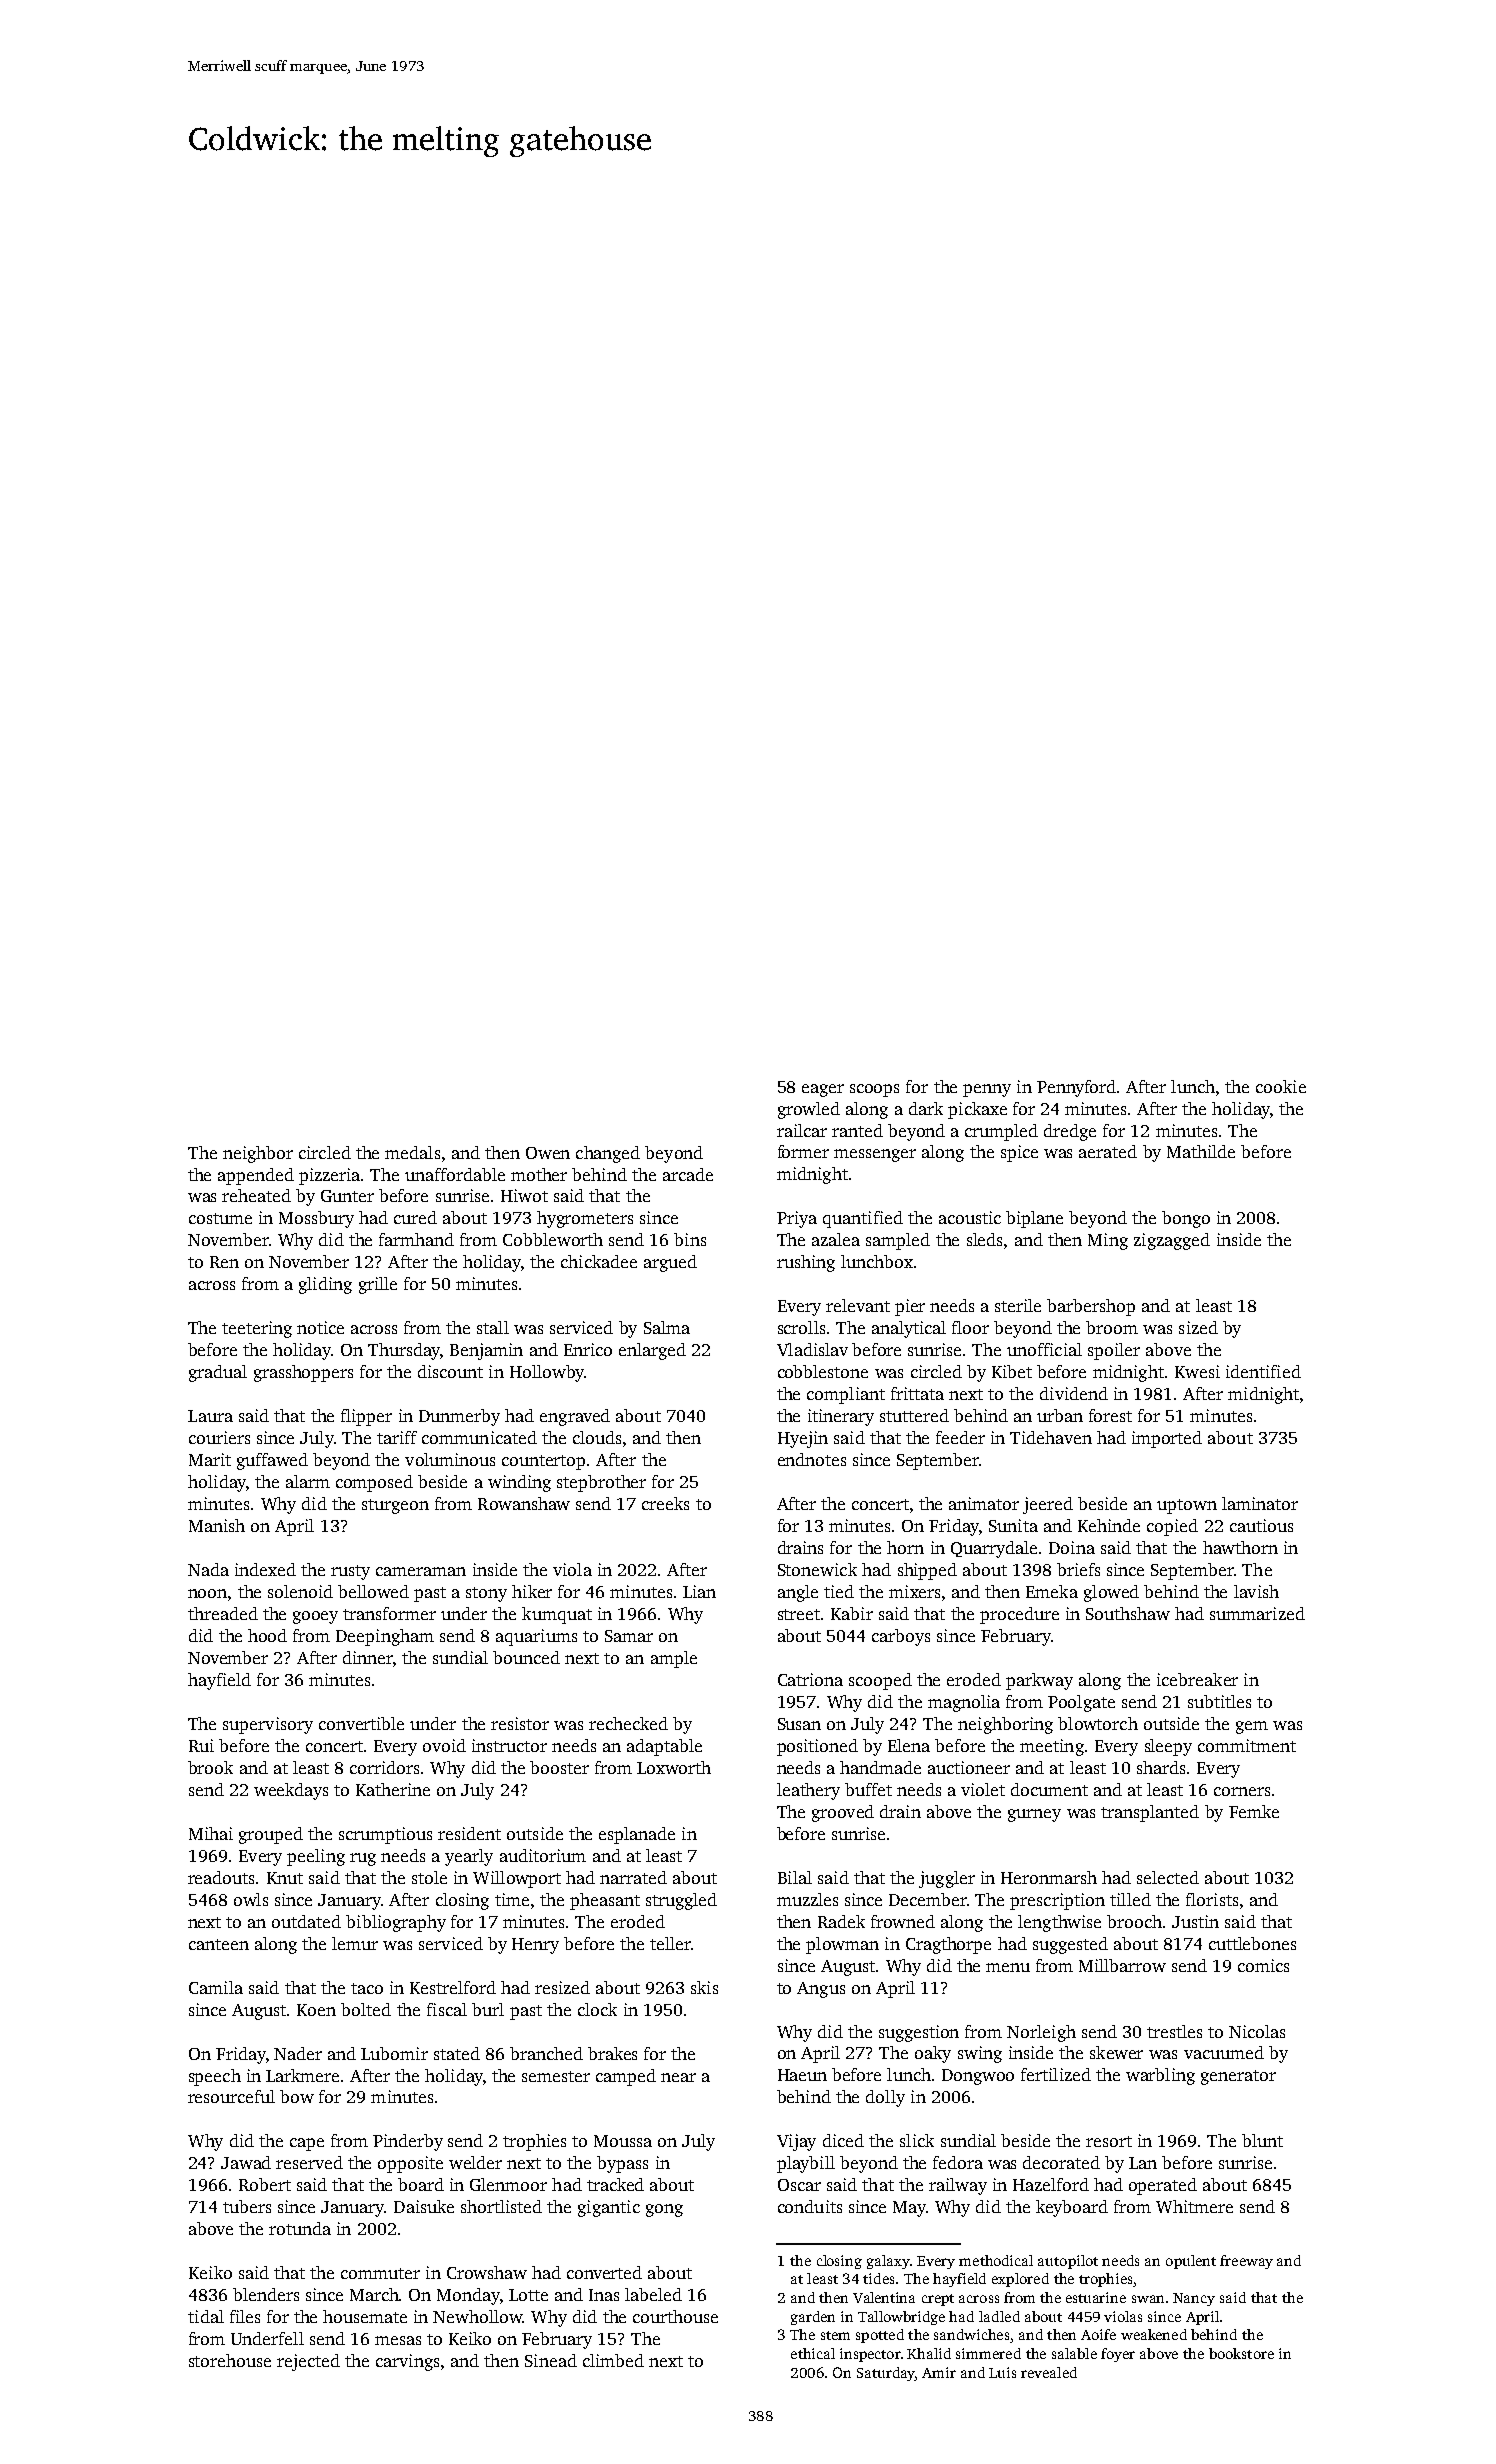 This document has width=1496, height=2464. What do you see at coordinates (297, 2096) in the document?
I see `bow` at bounding box center [297, 2096].
